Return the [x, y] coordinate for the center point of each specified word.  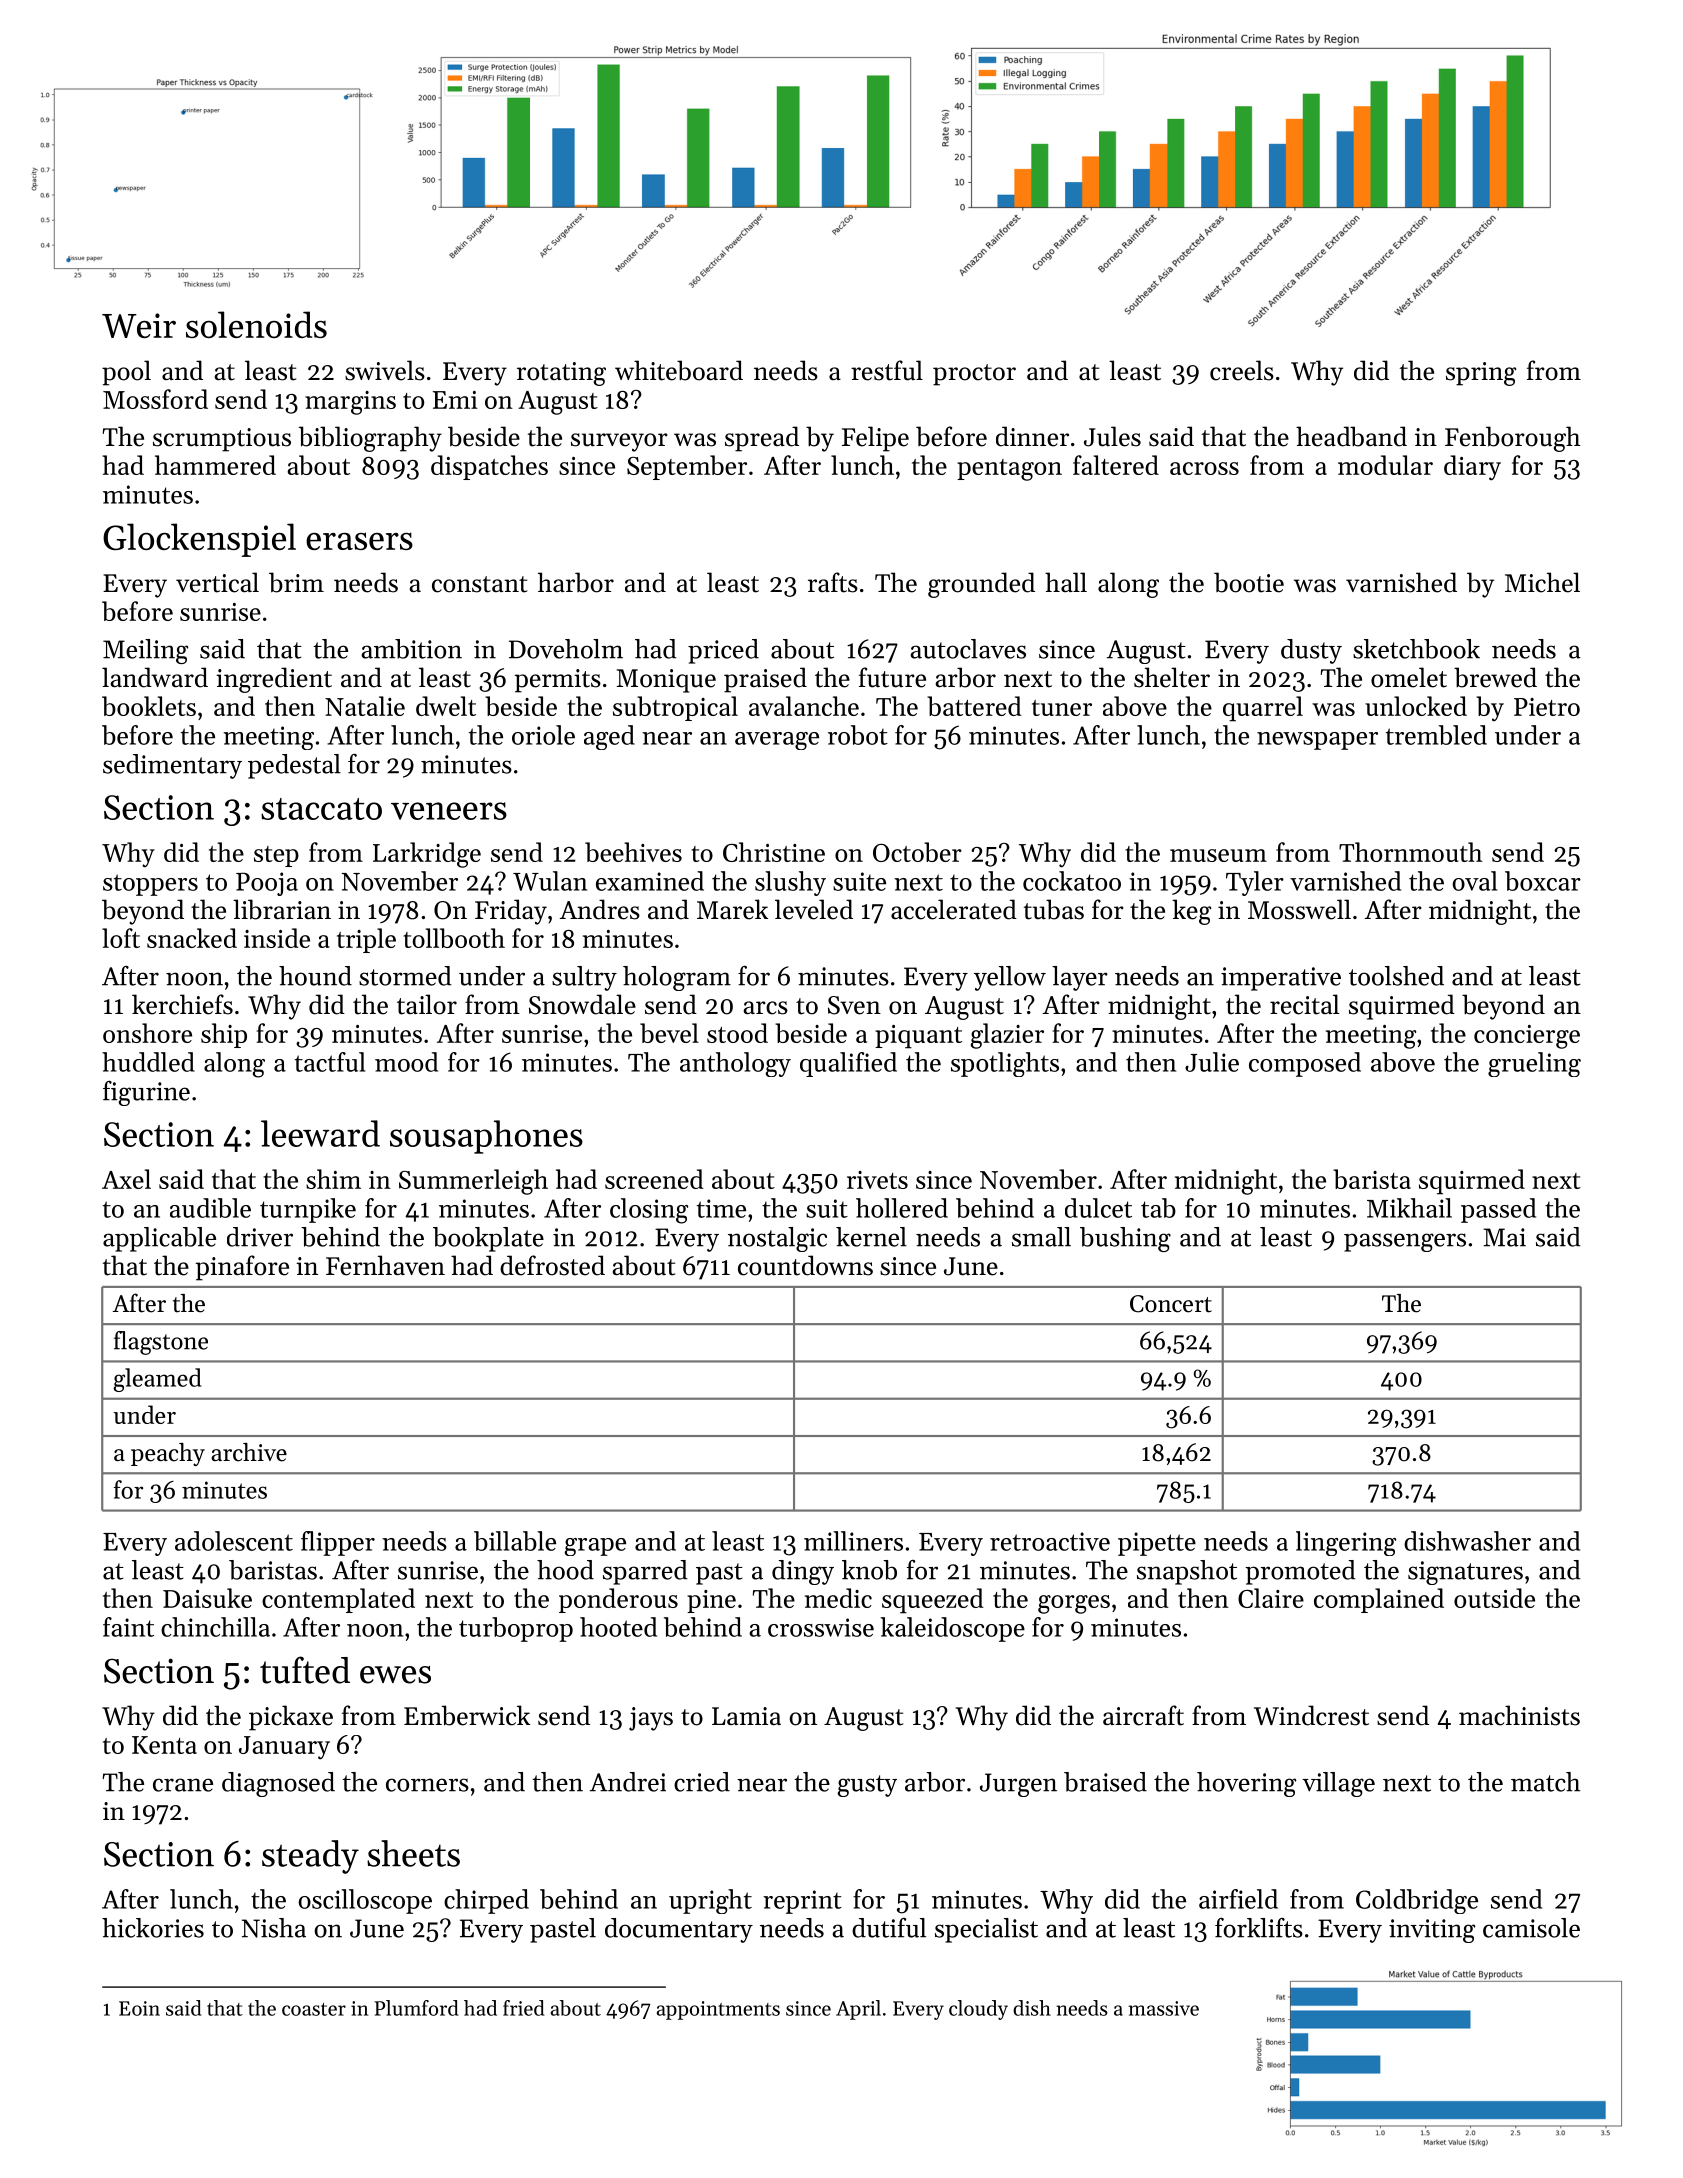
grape [595, 1547]
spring [1481, 374]
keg [1191, 912]
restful [887, 370]
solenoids [256, 324]
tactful [330, 1062]
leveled [814, 909]
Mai [1504, 1237]
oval [1474, 881]
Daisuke [207, 1598]
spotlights [1005, 1064]
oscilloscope [365, 1901]
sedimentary [172, 766]
